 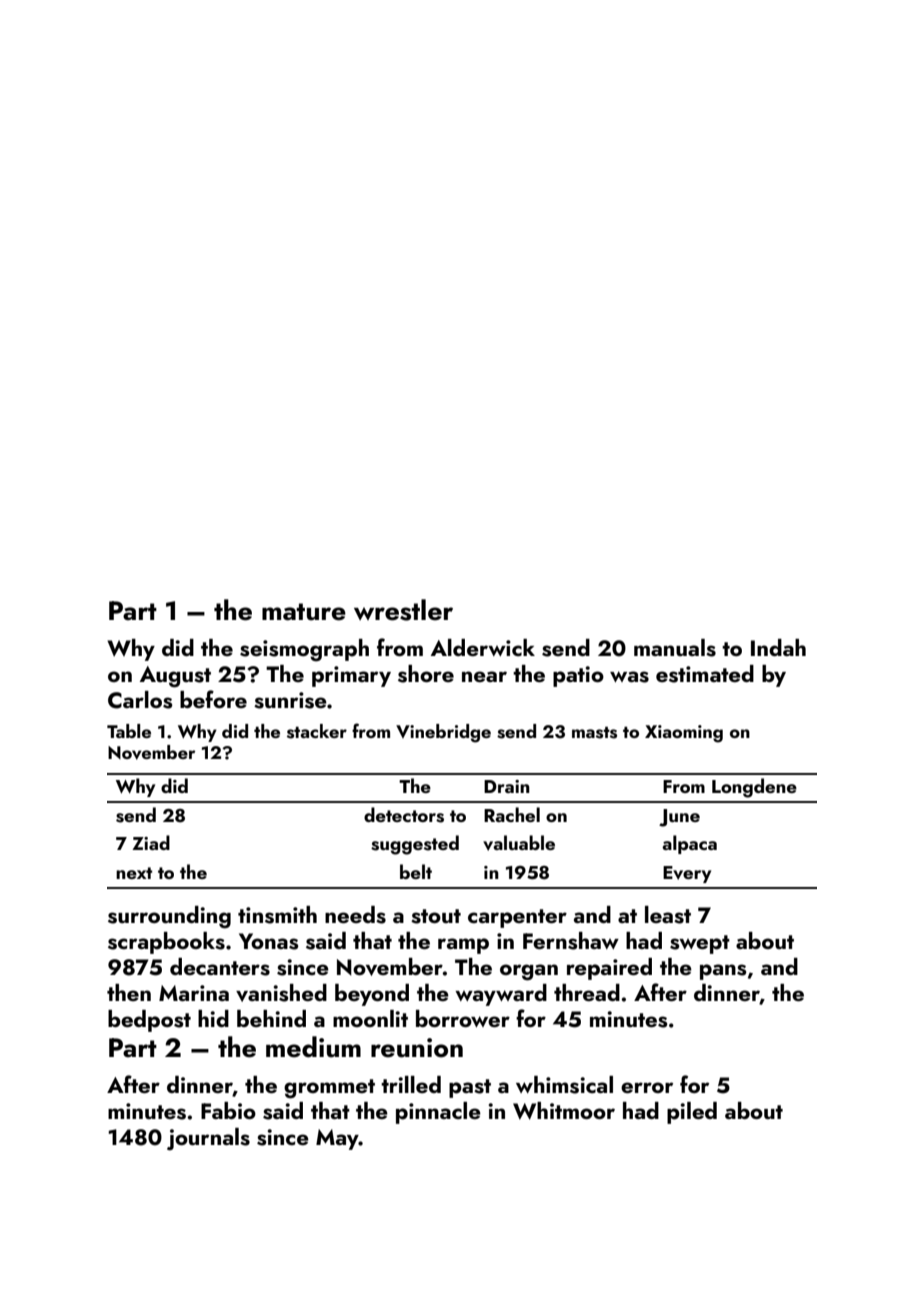 What do you see at coordinates (507, 786) in the screenshot?
I see `Drain` at bounding box center [507, 786].
